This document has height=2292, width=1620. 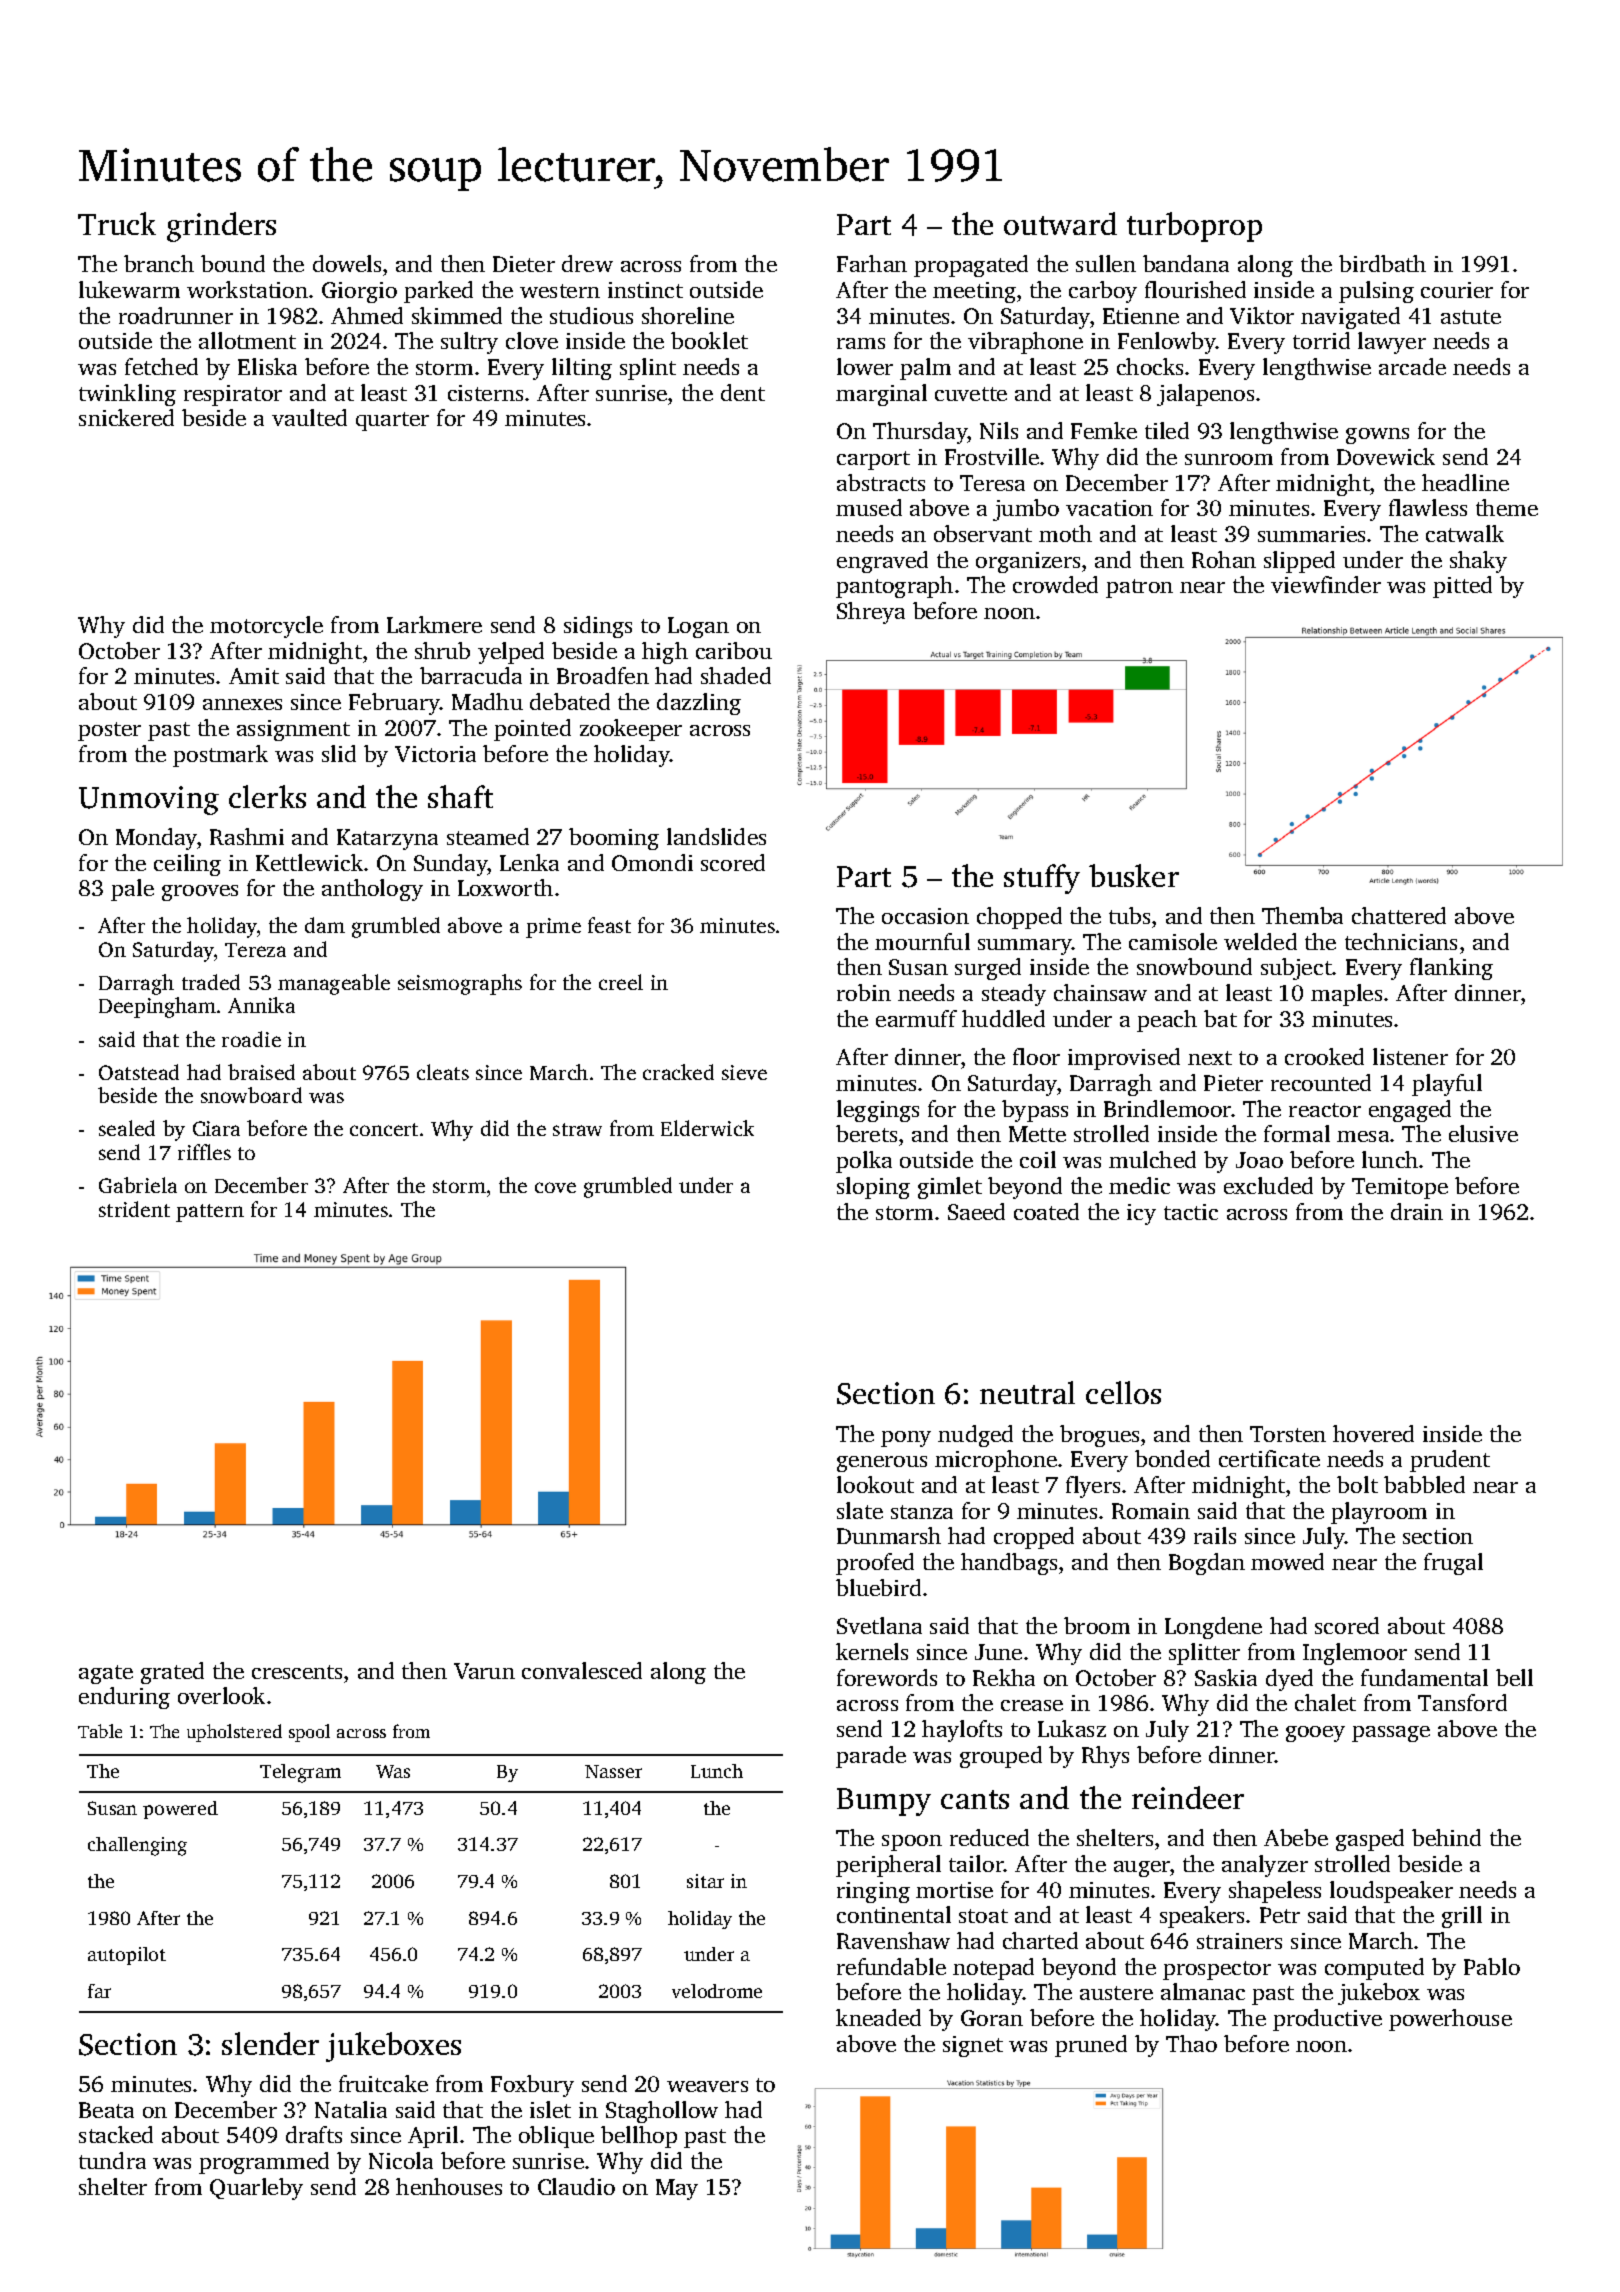 What do you see at coordinates (256, 2189) in the document?
I see `Quarleby` at bounding box center [256, 2189].
